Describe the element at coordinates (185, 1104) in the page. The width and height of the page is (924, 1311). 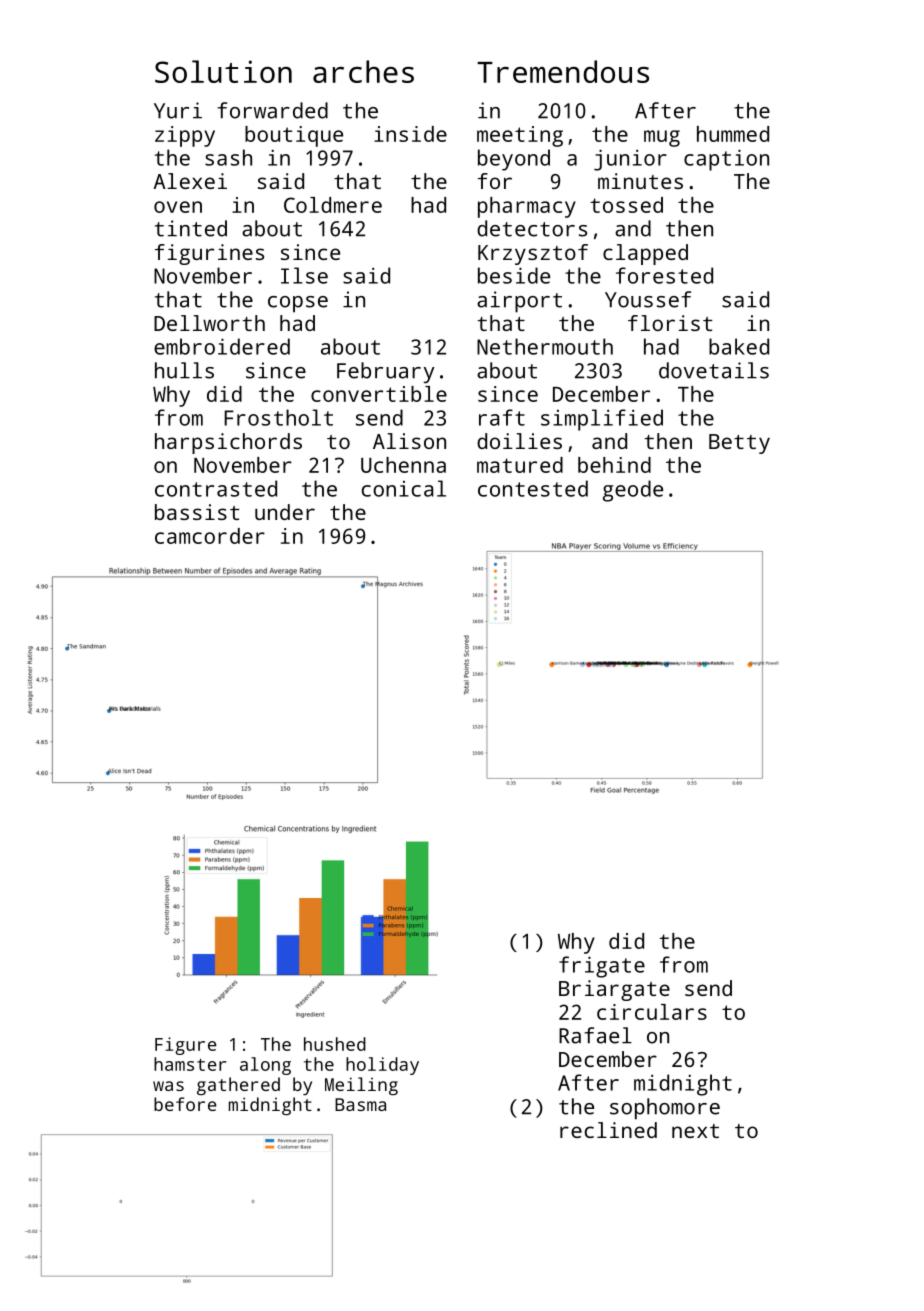
I see `before` at that location.
